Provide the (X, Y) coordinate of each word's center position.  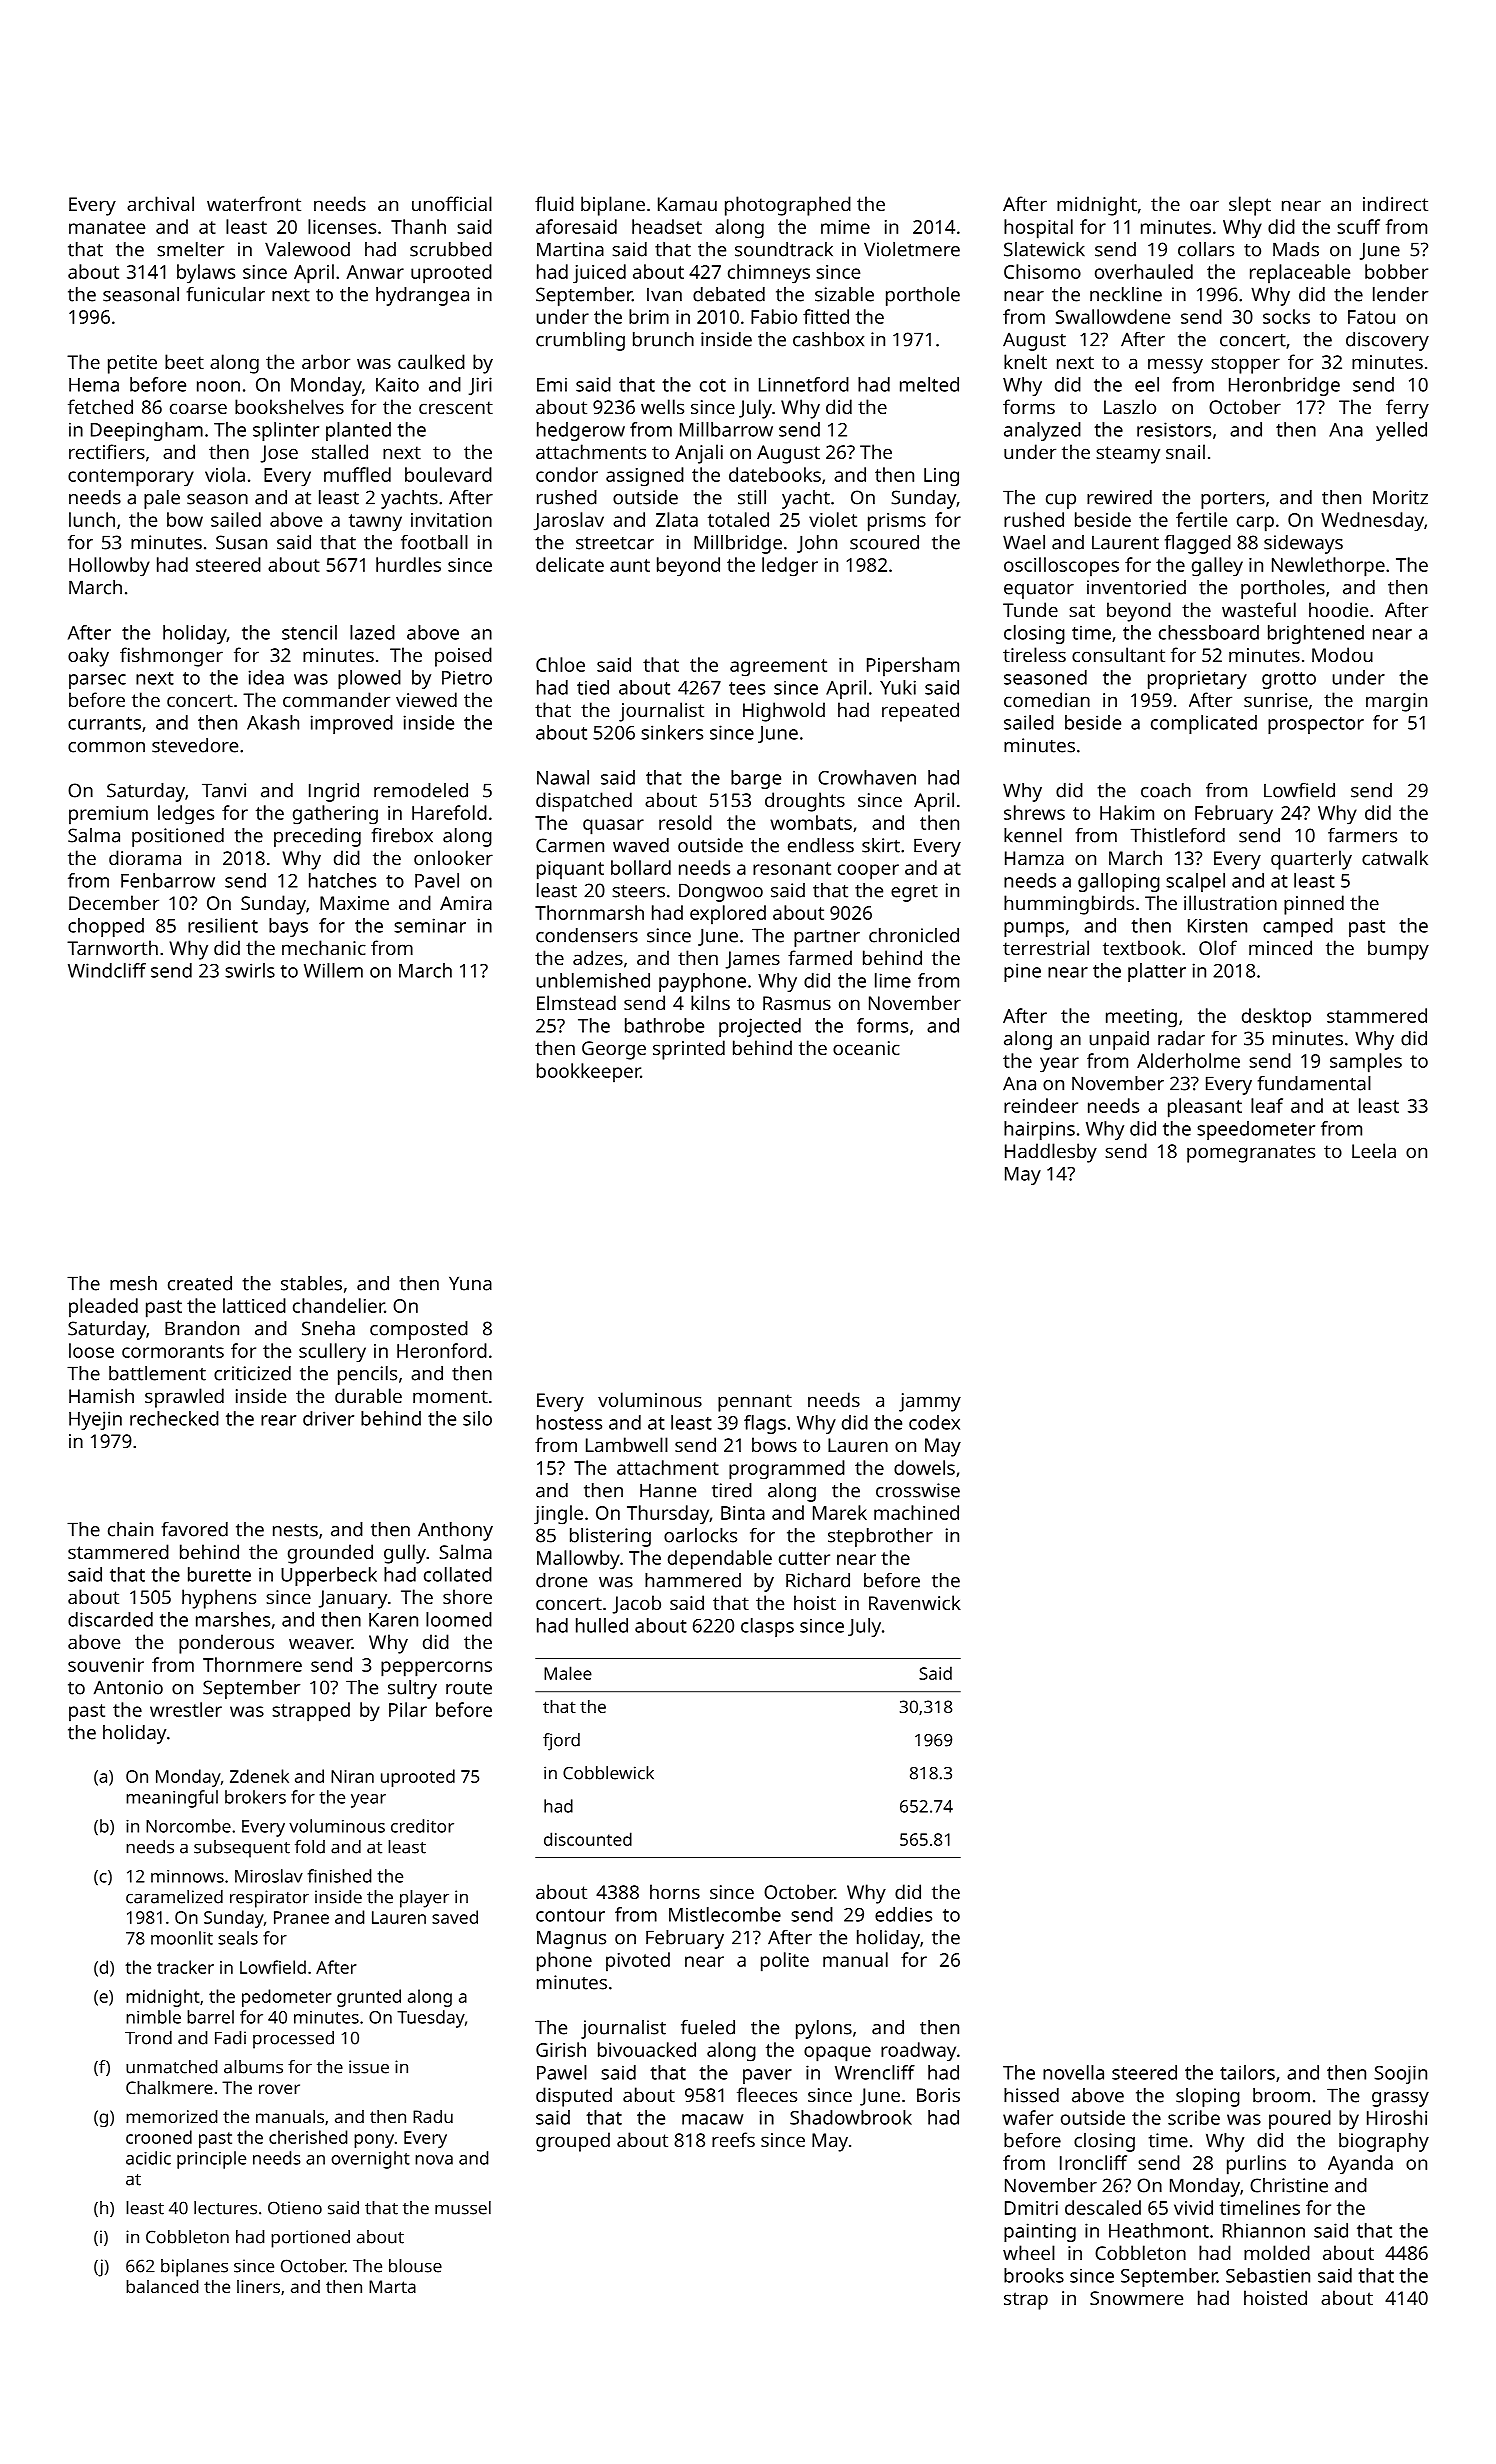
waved (641, 845)
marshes (233, 1619)
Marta (392, 2286)
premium (108, 815)
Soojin (1400, 2075)
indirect (1395, 203)
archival (160, 203)
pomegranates (1251, 1154)
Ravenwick (915, 1602)
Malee (568, 1673)
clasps (767, 1627)
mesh (133, 1283)
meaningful (172, 1799)
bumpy (1398, 950)
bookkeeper (589, 1073)
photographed (788, 206)
